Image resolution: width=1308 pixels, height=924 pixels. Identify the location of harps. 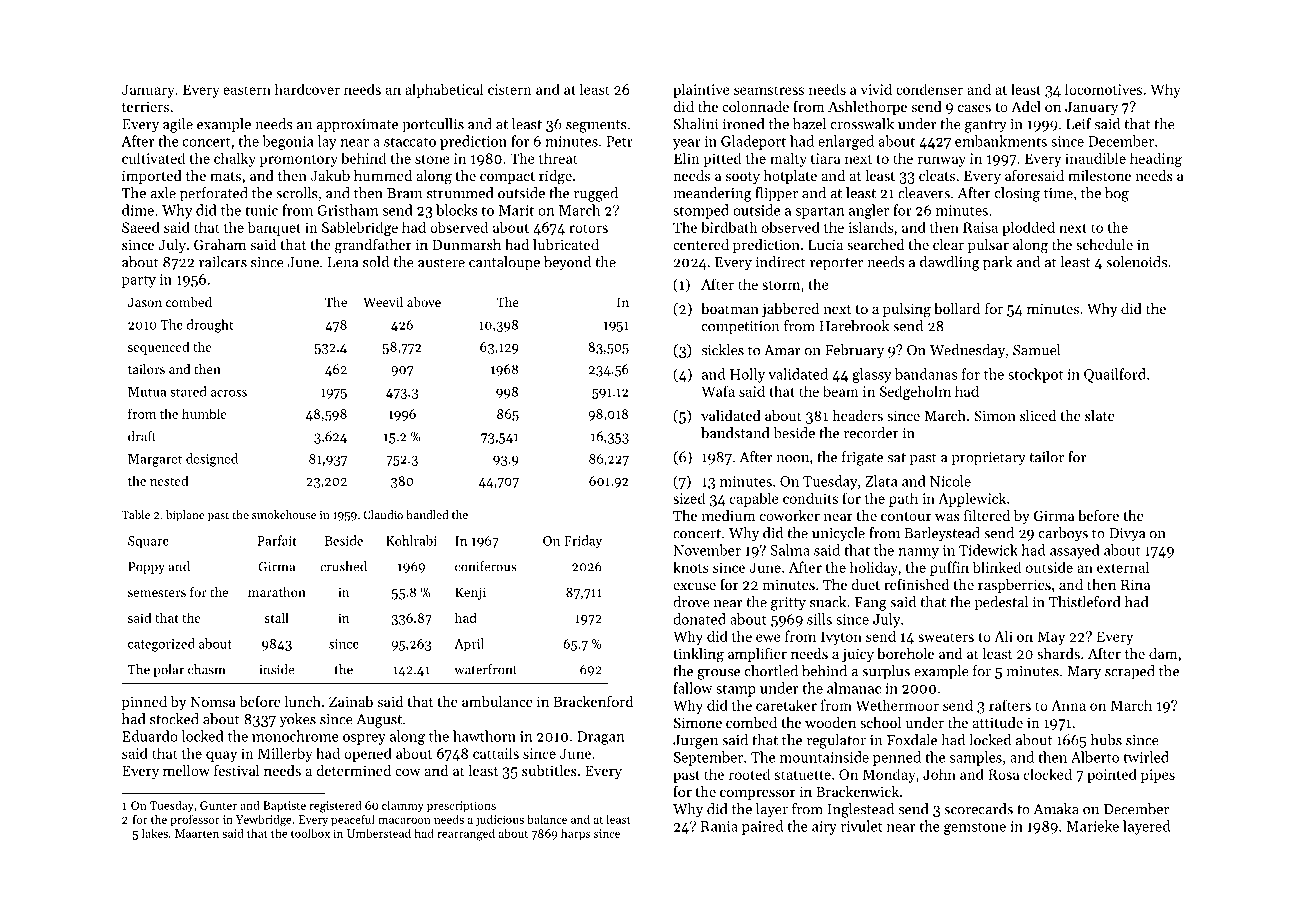
(575, 834).
